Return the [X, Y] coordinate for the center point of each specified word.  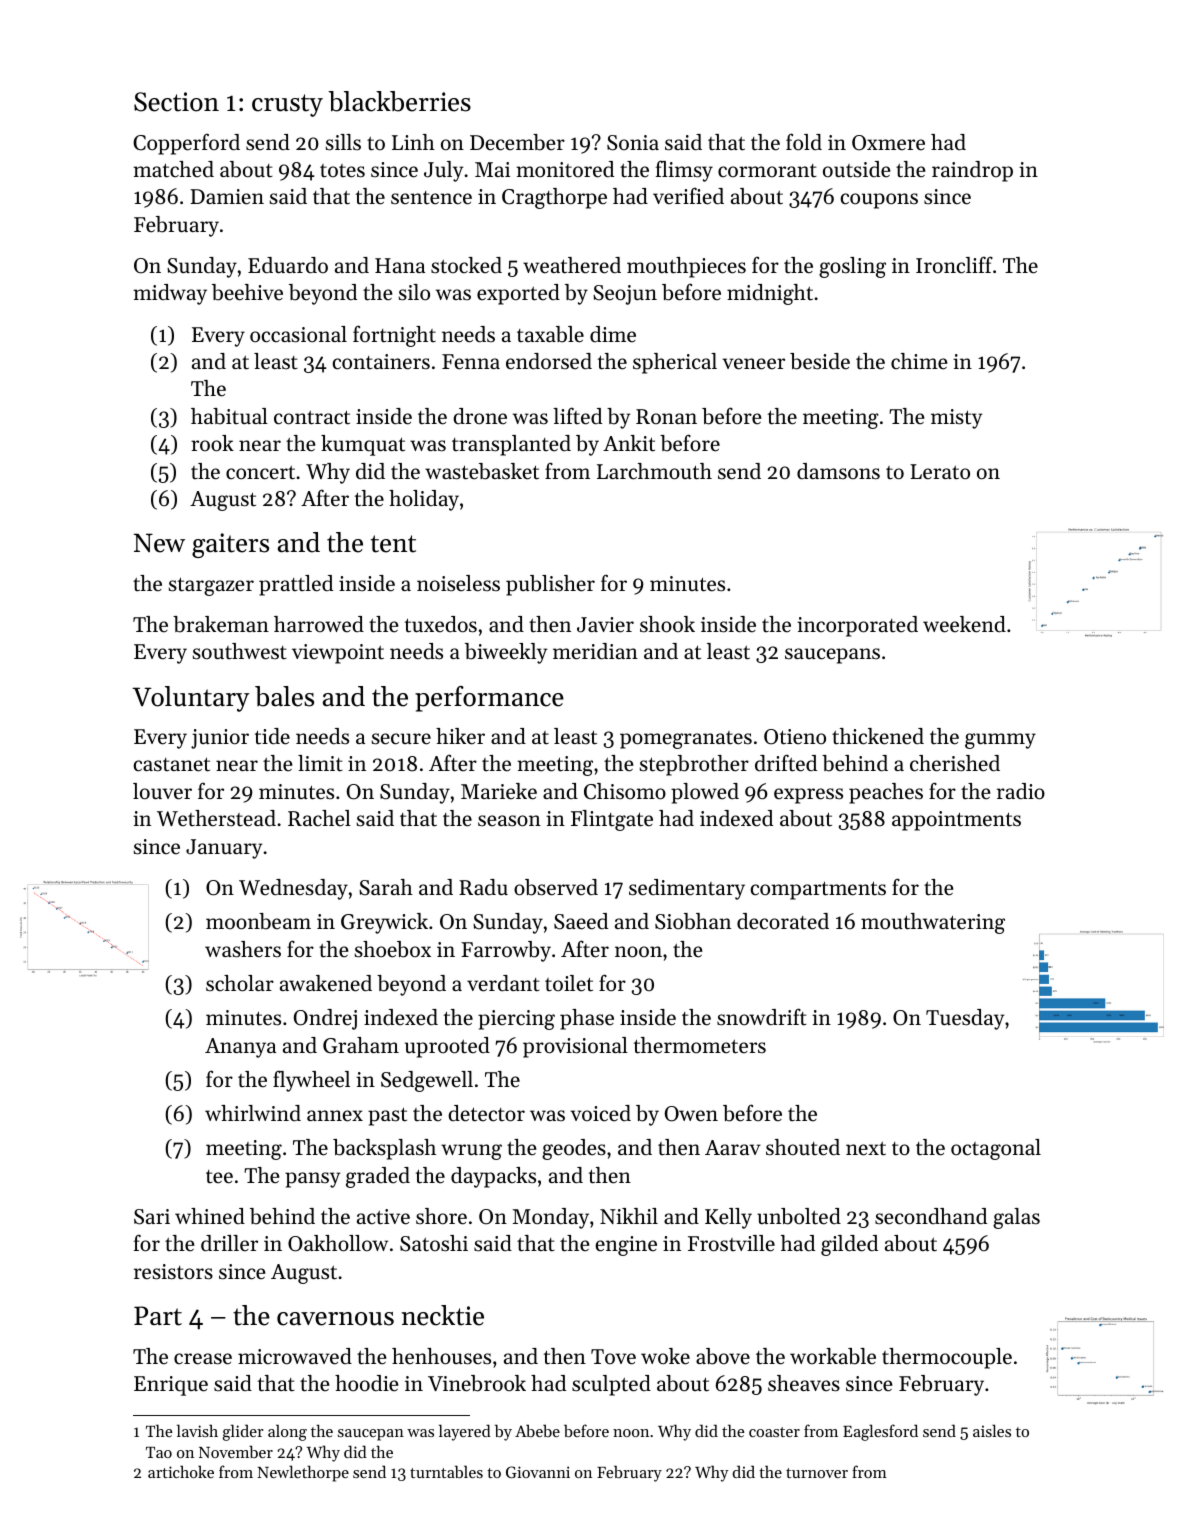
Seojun [625, 295]
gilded [849, 1245]
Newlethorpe [303, 1473]
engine [626, 1246]
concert [260, 473]
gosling [852, 267]
